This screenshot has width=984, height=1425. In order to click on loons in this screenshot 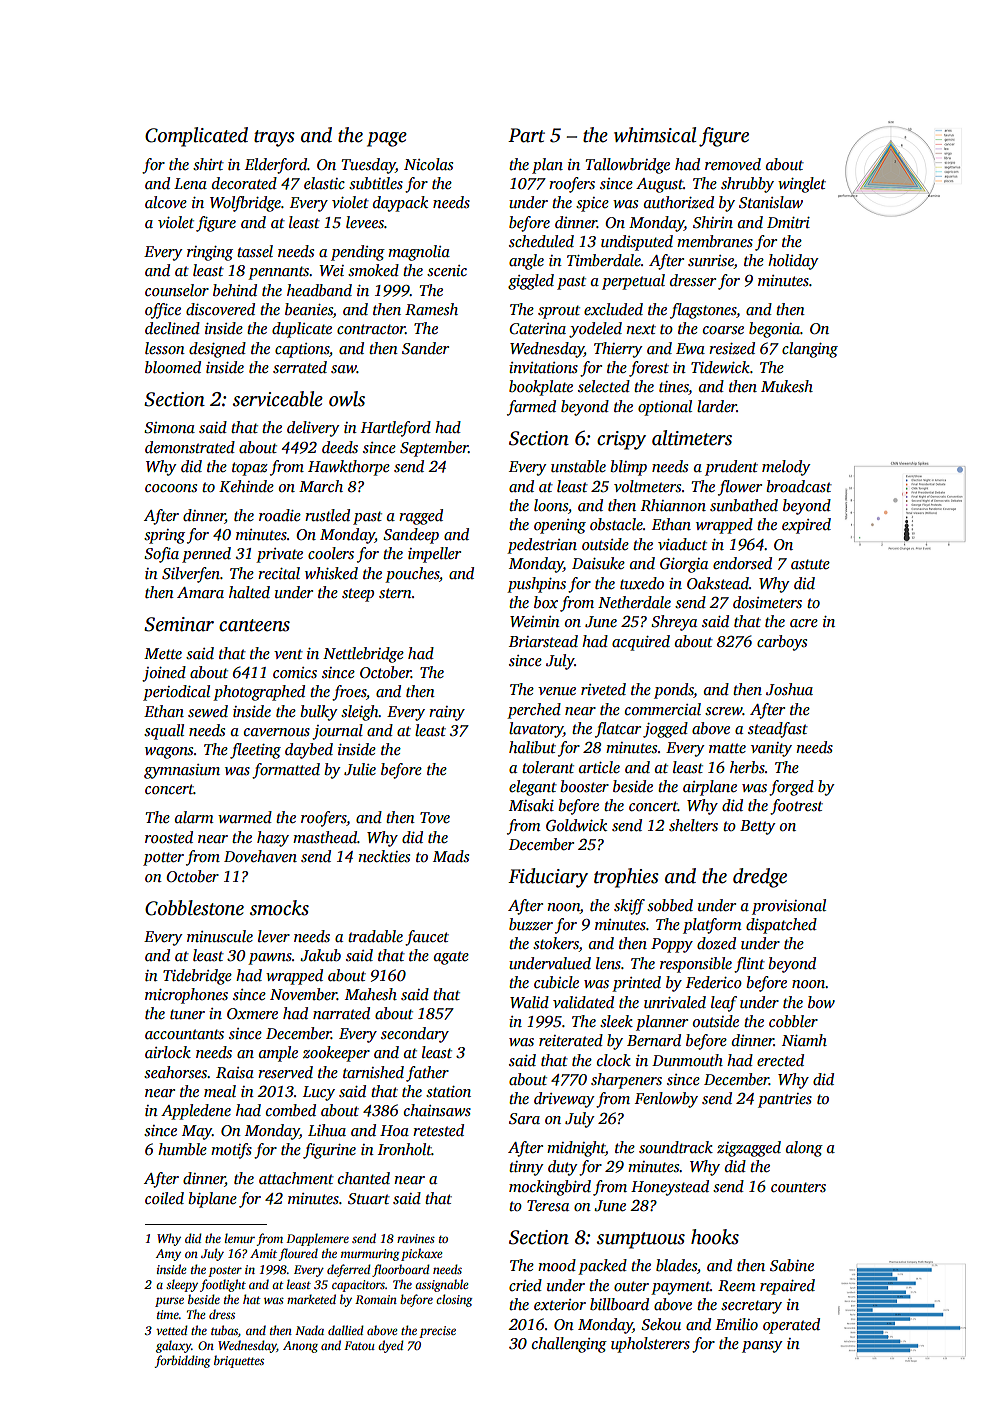, I will do `click(551, 505)`.
